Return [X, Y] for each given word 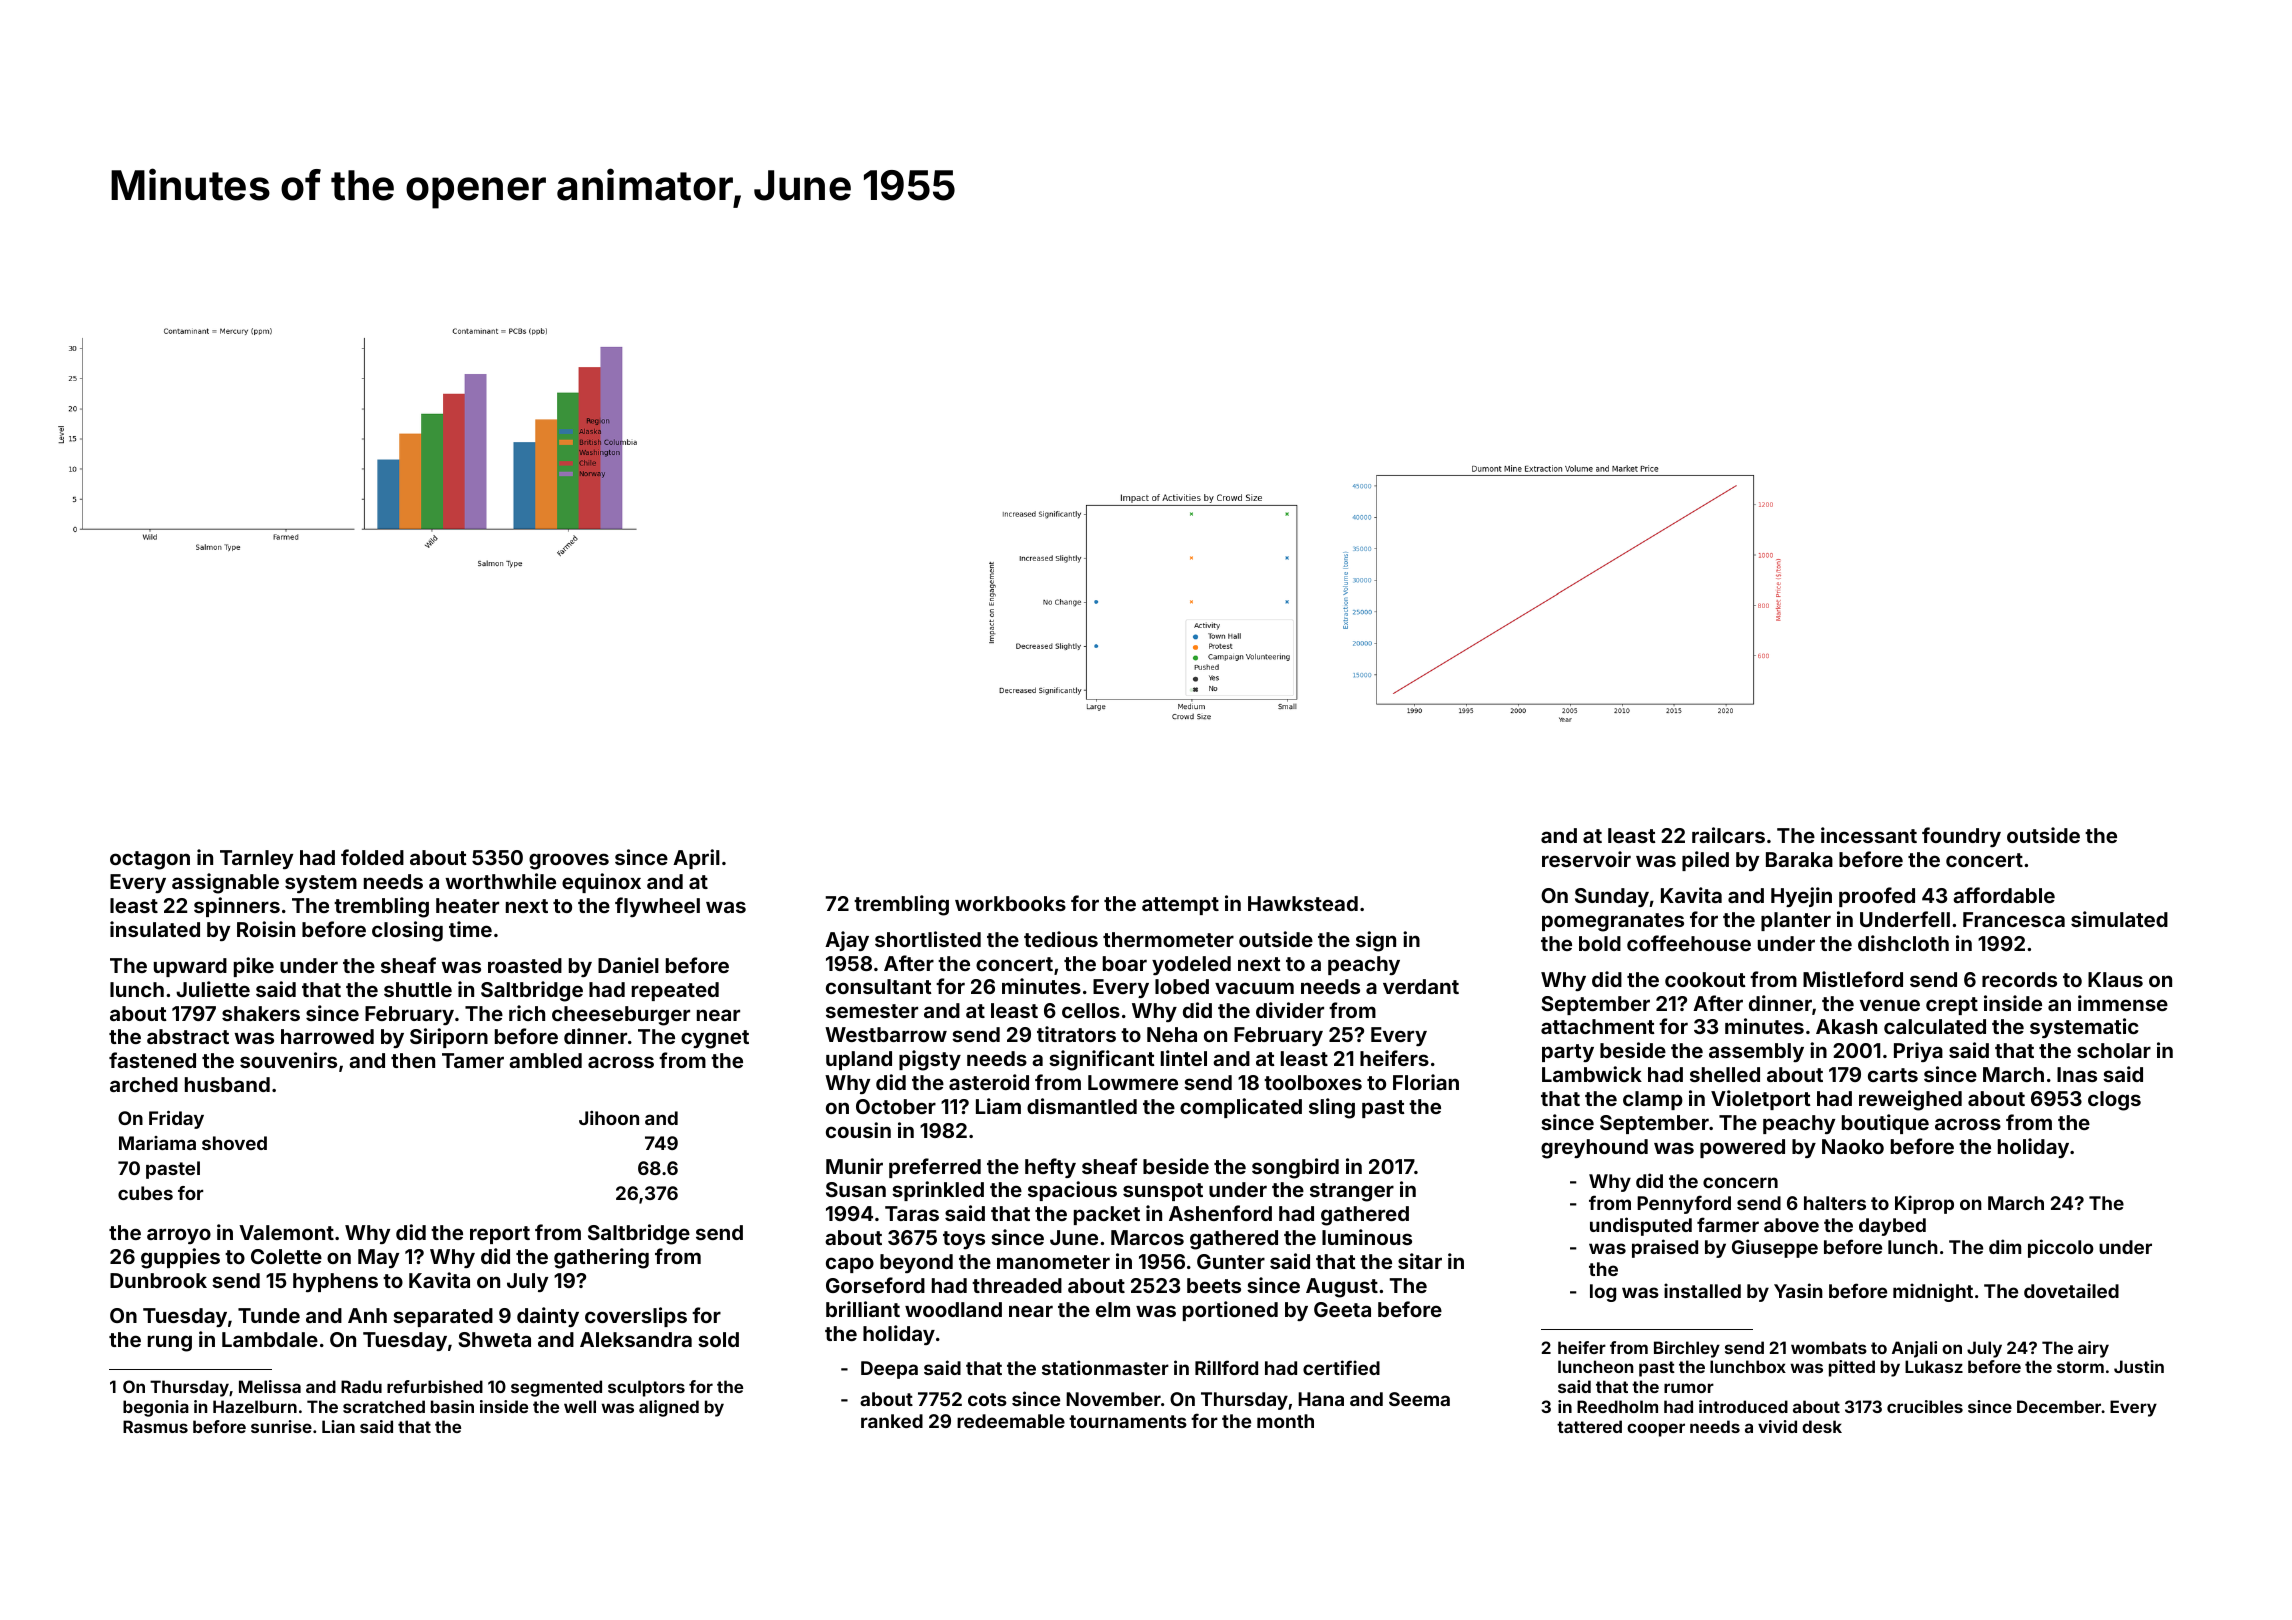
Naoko [1853, 1146]
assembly [1756, 1052]
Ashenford [1220, 1213]
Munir [854, 1166]
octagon [150, 860]
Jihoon [609, 1118]
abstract [188, 1036]
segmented [556, 1388]
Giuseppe [1775, 1248]
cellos [1091, 1010]
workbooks [1010, 903]
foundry [1961, 837]
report [500, 1235]
